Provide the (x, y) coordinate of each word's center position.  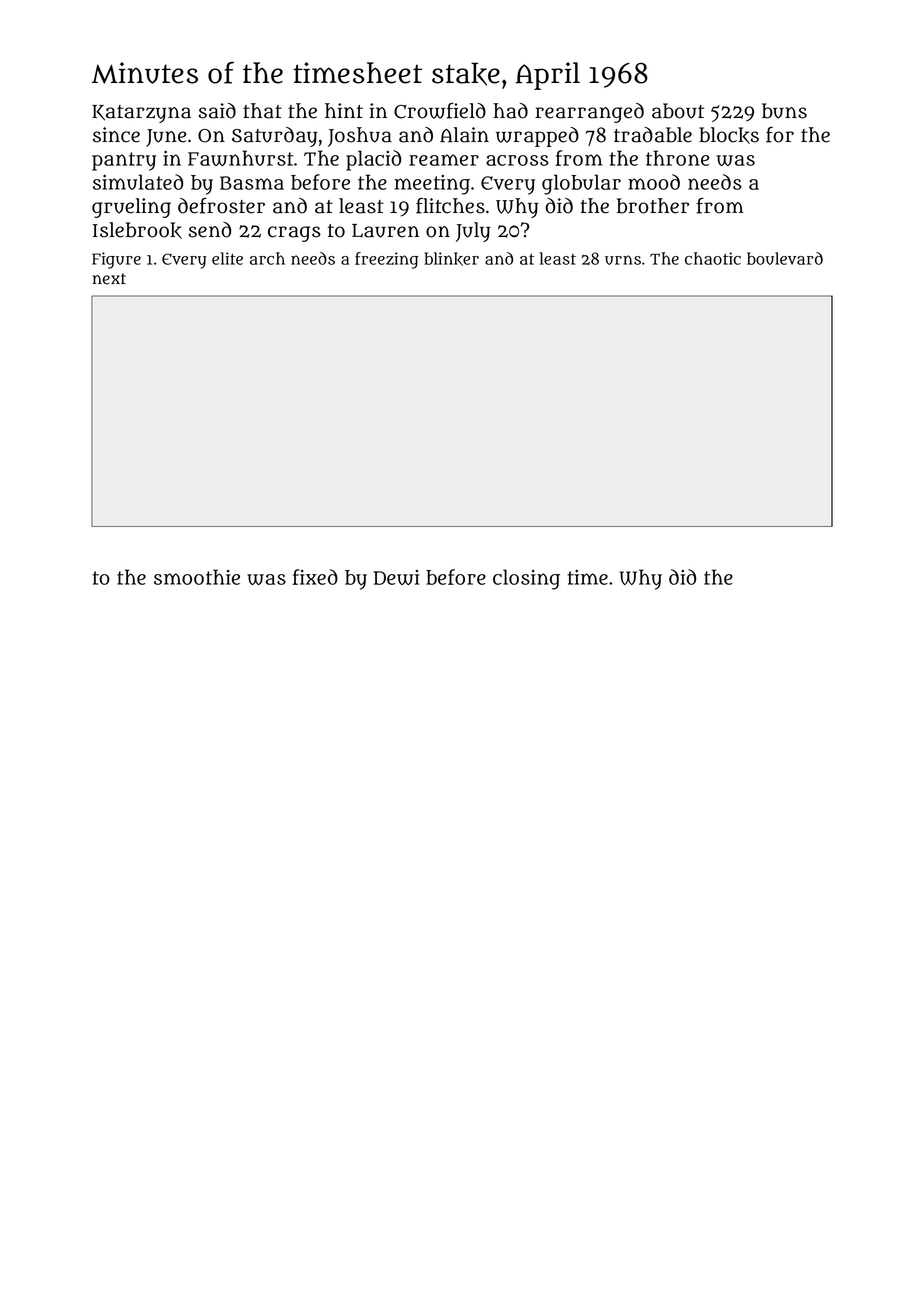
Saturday (274, 137)
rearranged (589, 113)
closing (526, 579)
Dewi (396, 577)
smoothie (197, 577)
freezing (387, 260)
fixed (315, 577)
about (678, 111)
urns (623, 260)
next (109, 279)
